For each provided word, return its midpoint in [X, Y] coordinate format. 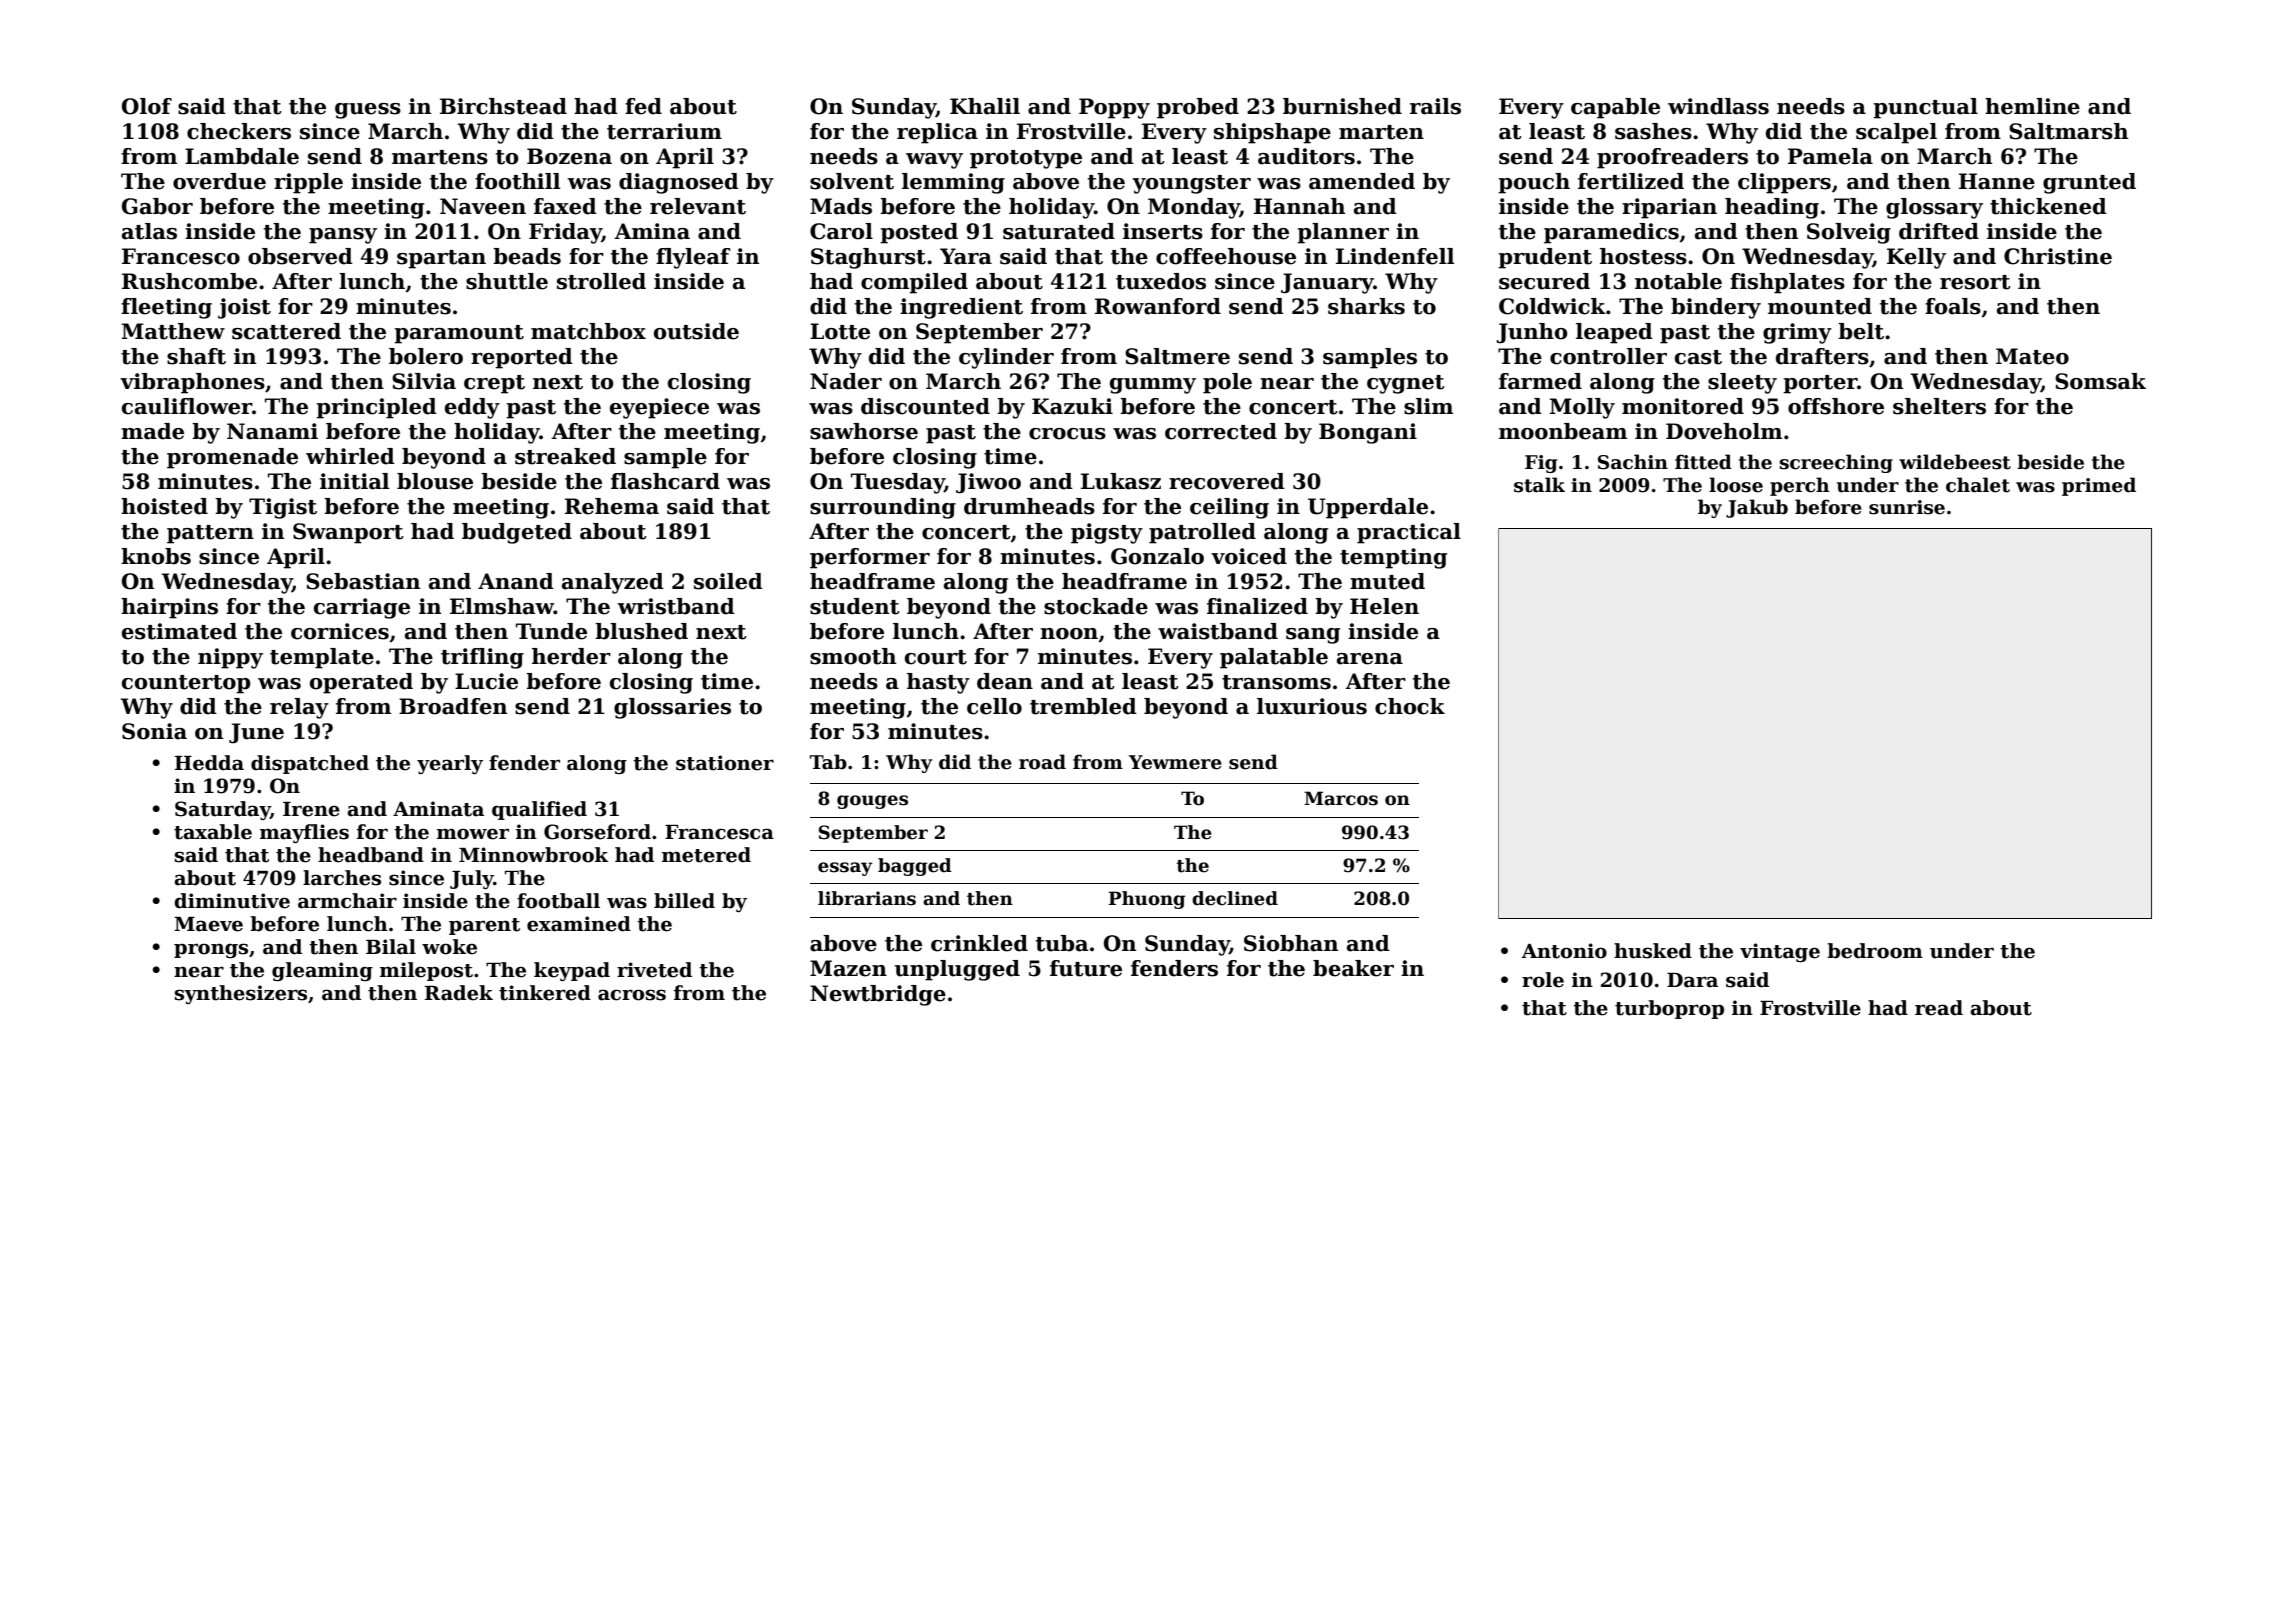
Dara [1692, 980]
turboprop [1669, 1009]
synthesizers [241, 994]
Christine [2058, 256]
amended [1362, 181]
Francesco [181, 256]
